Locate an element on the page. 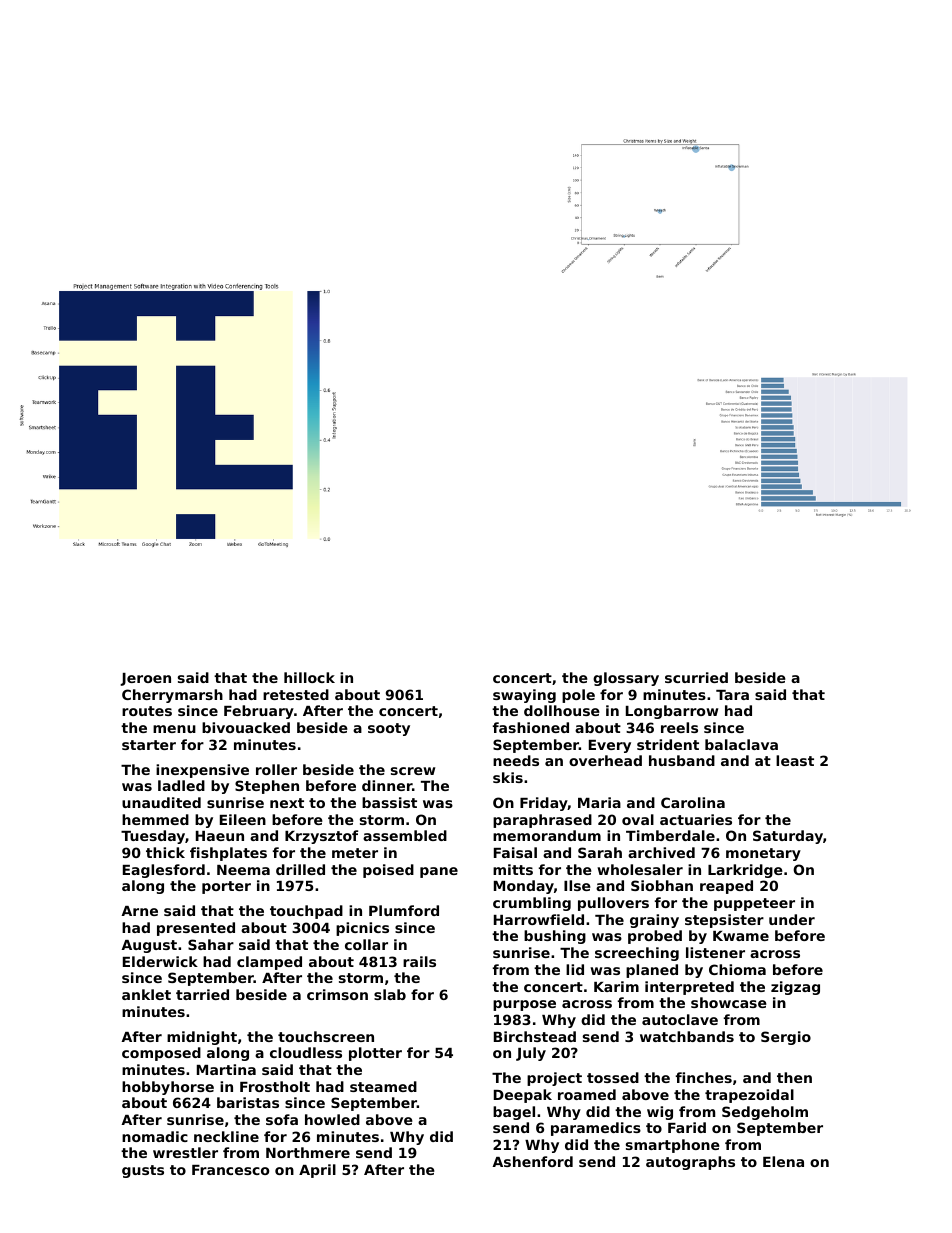 Image resolution: width=952 pixels, height=1233 pixels. under is located at coordinates (792, 919).
